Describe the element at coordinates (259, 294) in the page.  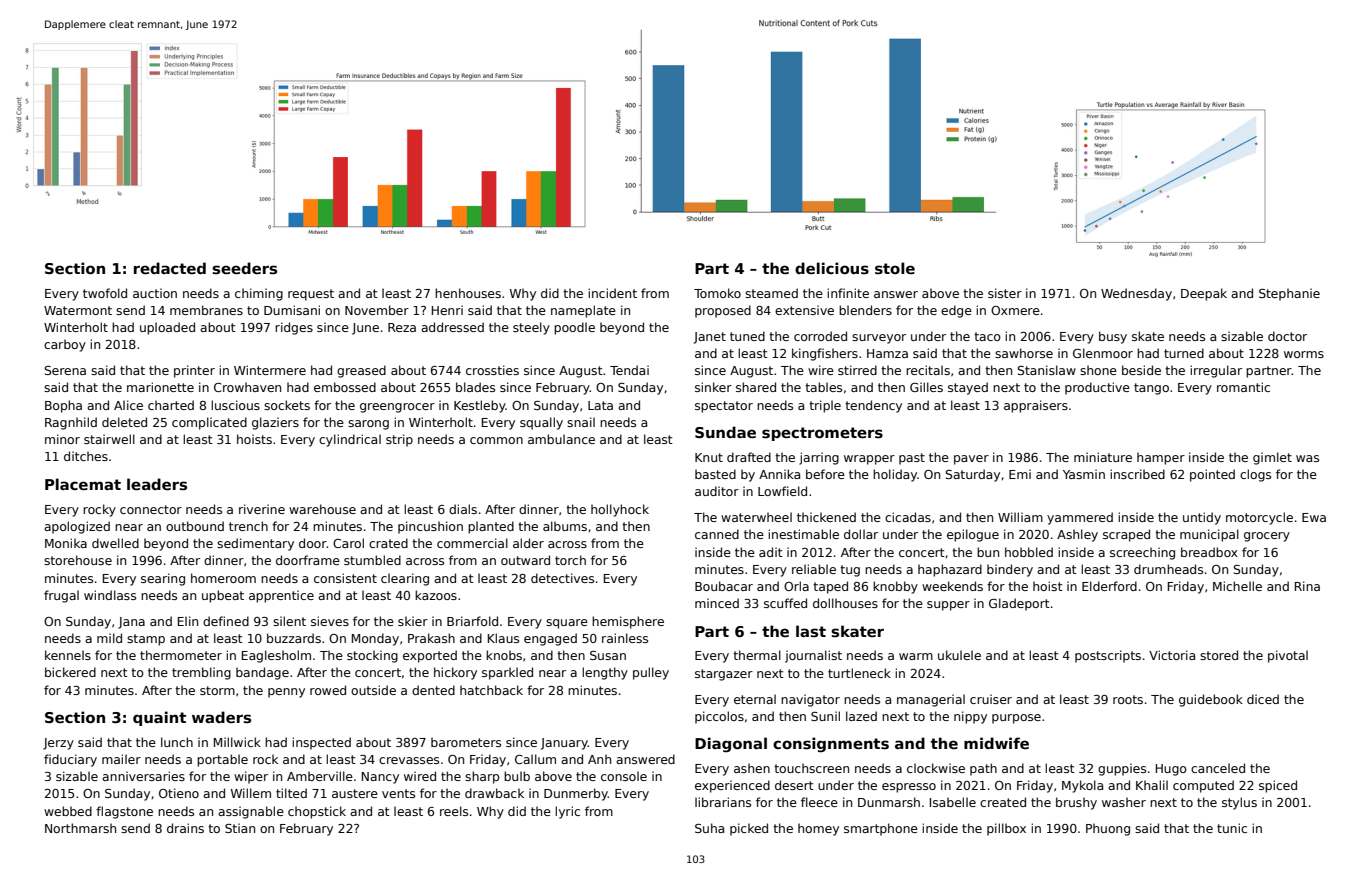
I see `chiming` at that location.
